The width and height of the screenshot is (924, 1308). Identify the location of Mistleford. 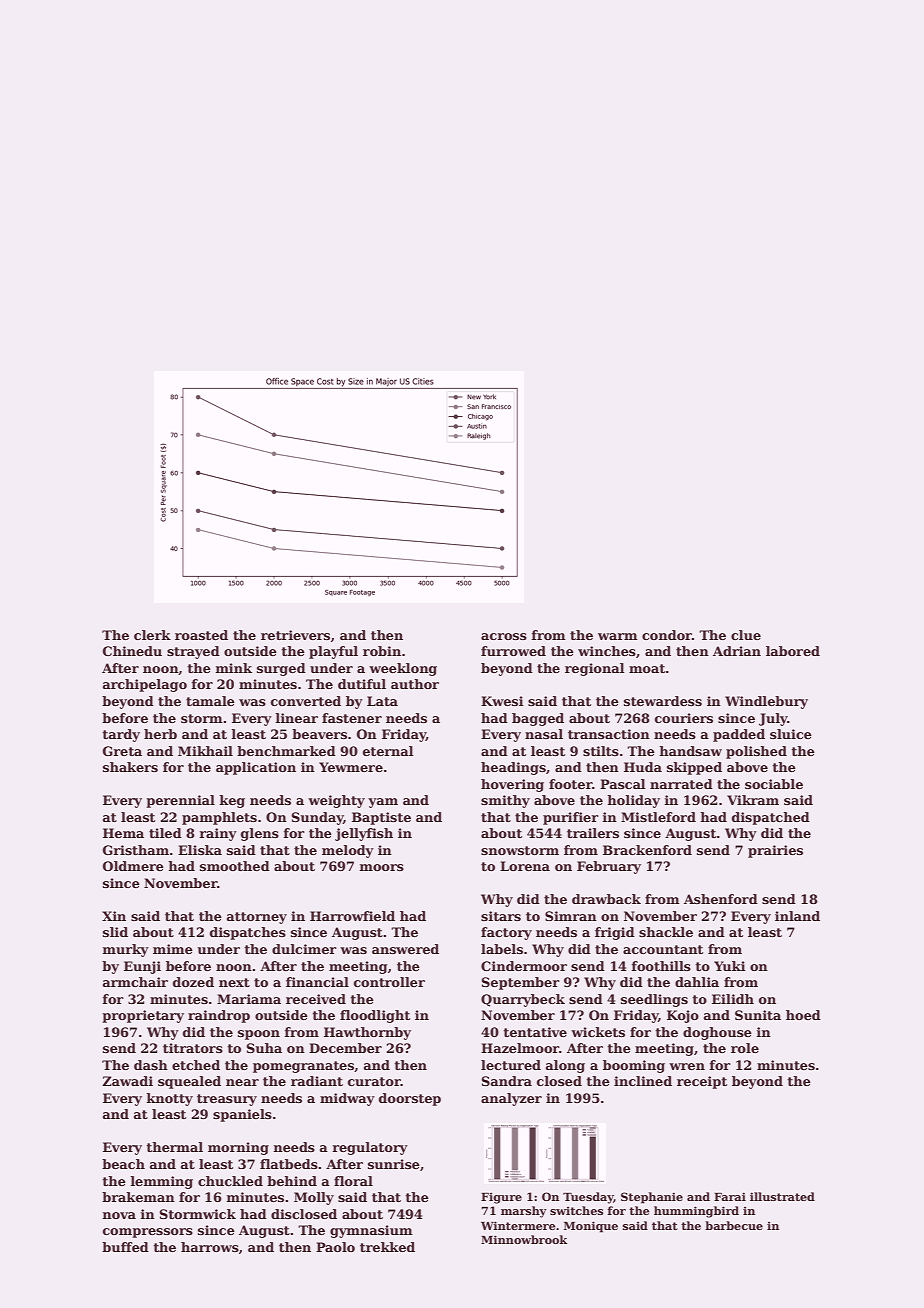
(658, 817).
